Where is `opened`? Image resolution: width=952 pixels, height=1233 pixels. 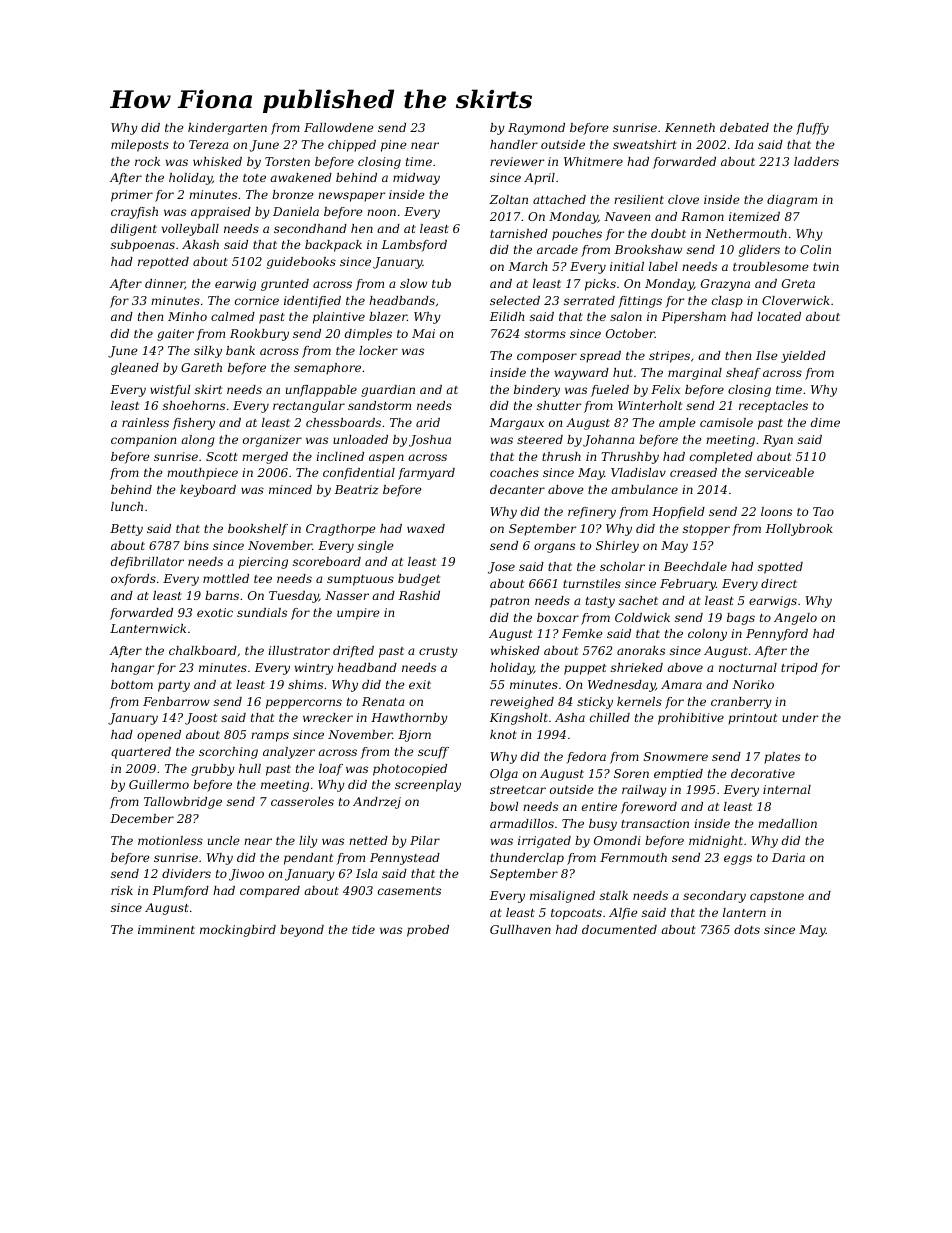 opened is located at coordinates (159, 736).
